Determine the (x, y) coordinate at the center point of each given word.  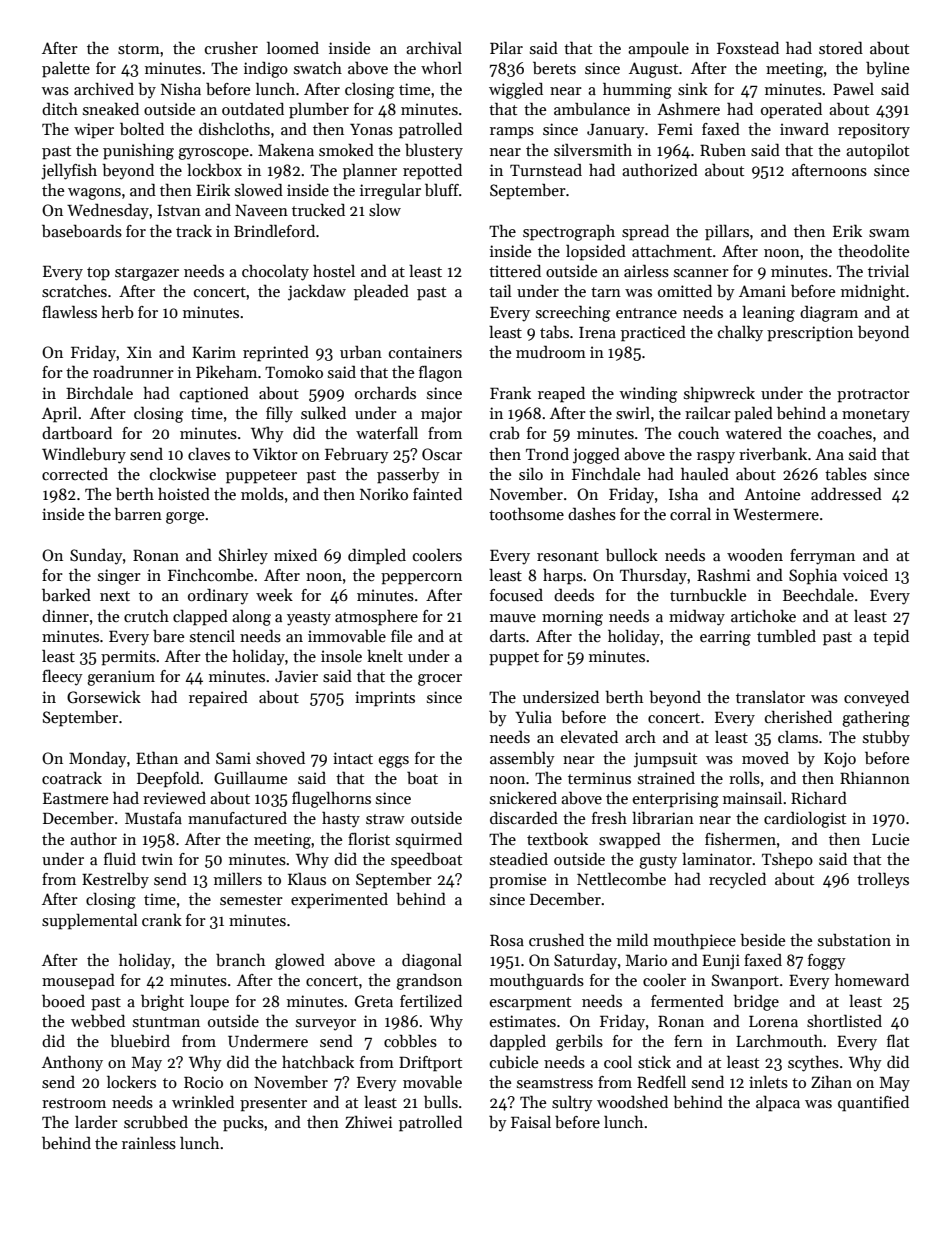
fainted (437, 493)
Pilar (506, 48)
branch (240, 959)
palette (66, 70)
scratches (74, 291)
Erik (847, 231)
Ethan (157, 758)
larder (96, 1122)
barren (138, 514)
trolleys (883, 881)
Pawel (853, 89)
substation (854, 939)
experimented (339, 901)
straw (385, 819)
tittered (515, 270)
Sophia (813, 577)
